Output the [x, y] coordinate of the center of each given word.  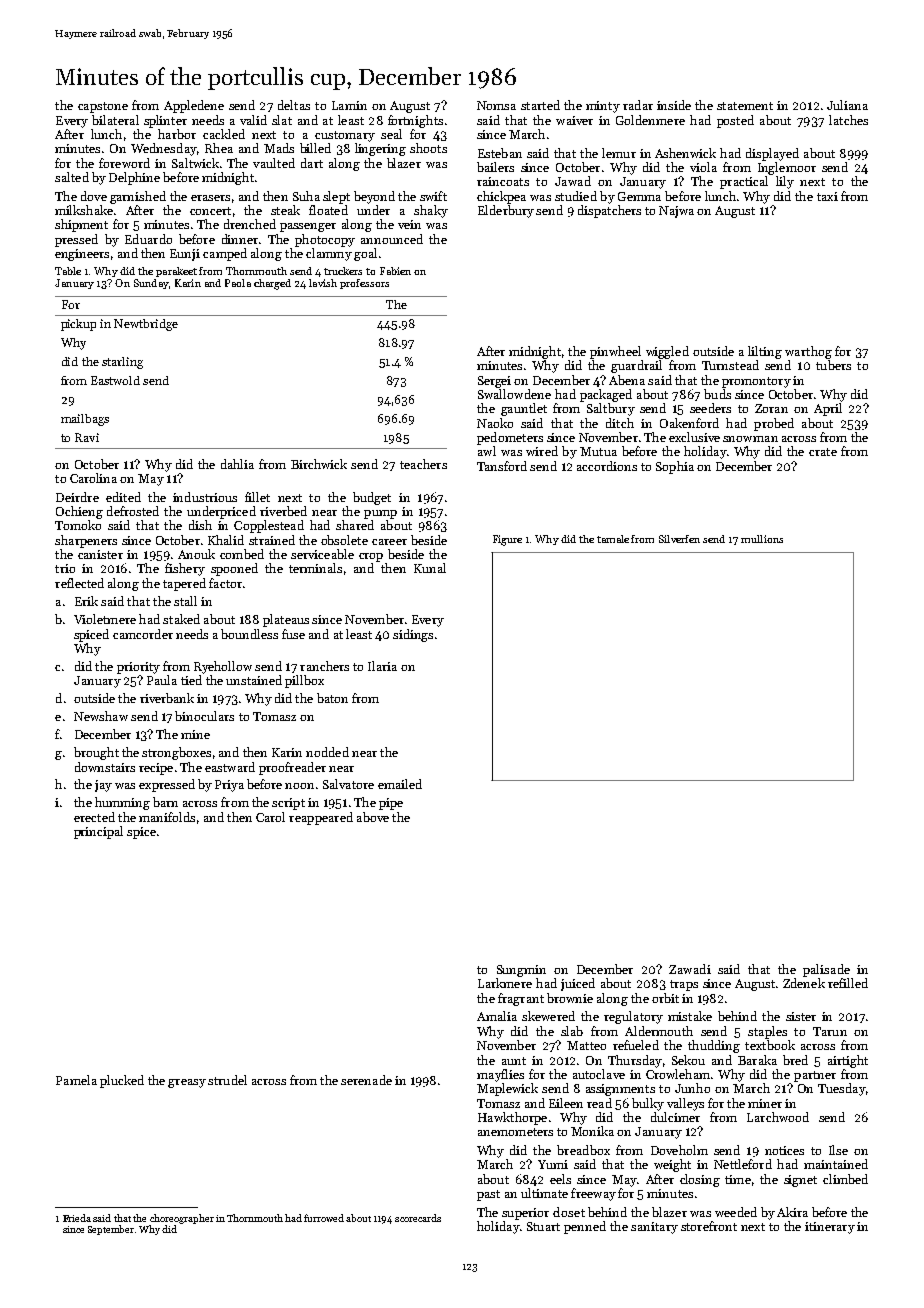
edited [123, 497]
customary [345, 136]
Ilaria [382, 666]
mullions [762, 539]
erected [94, 817]
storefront [709, 1226]
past [488, 1195]
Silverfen [679, 539]
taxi [827, 196]
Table [68, 271]
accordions [607, 466]
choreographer [182, 1219]
